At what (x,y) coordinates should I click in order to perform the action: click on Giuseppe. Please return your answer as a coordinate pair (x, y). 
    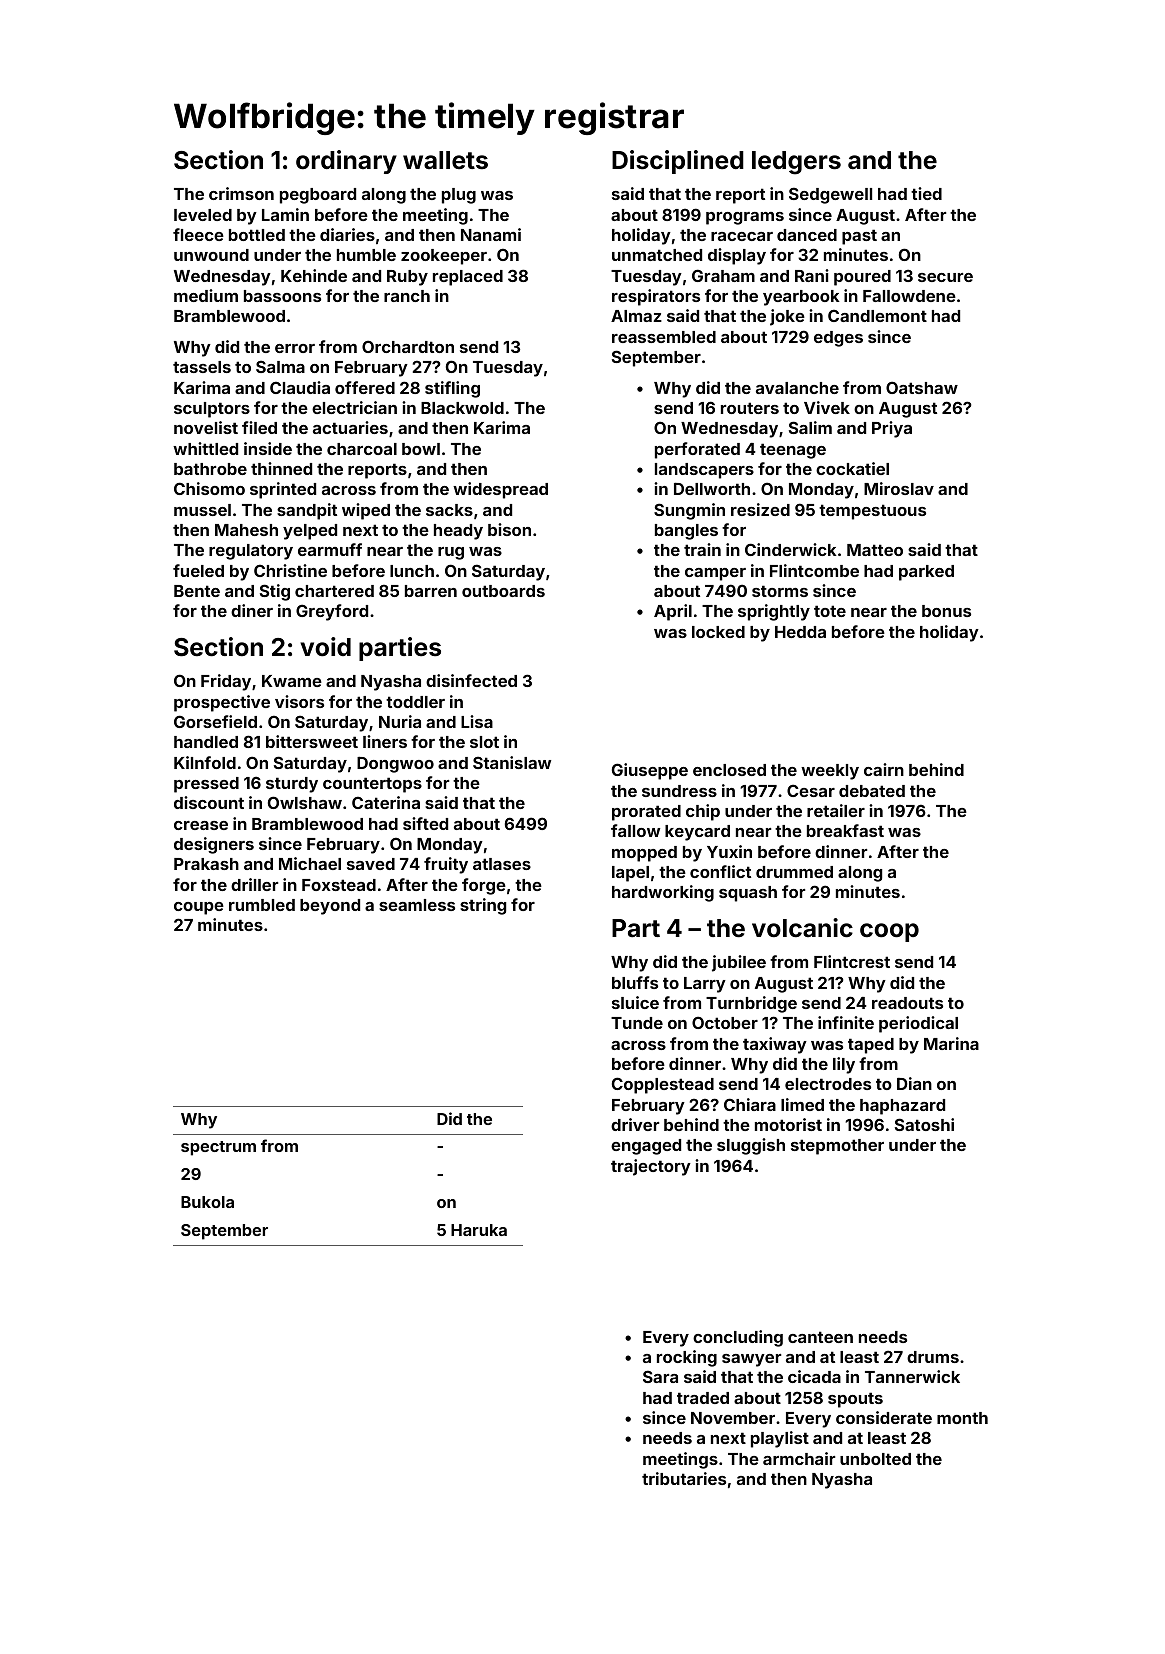
    Looking at the image, I should click on (650, 771).
